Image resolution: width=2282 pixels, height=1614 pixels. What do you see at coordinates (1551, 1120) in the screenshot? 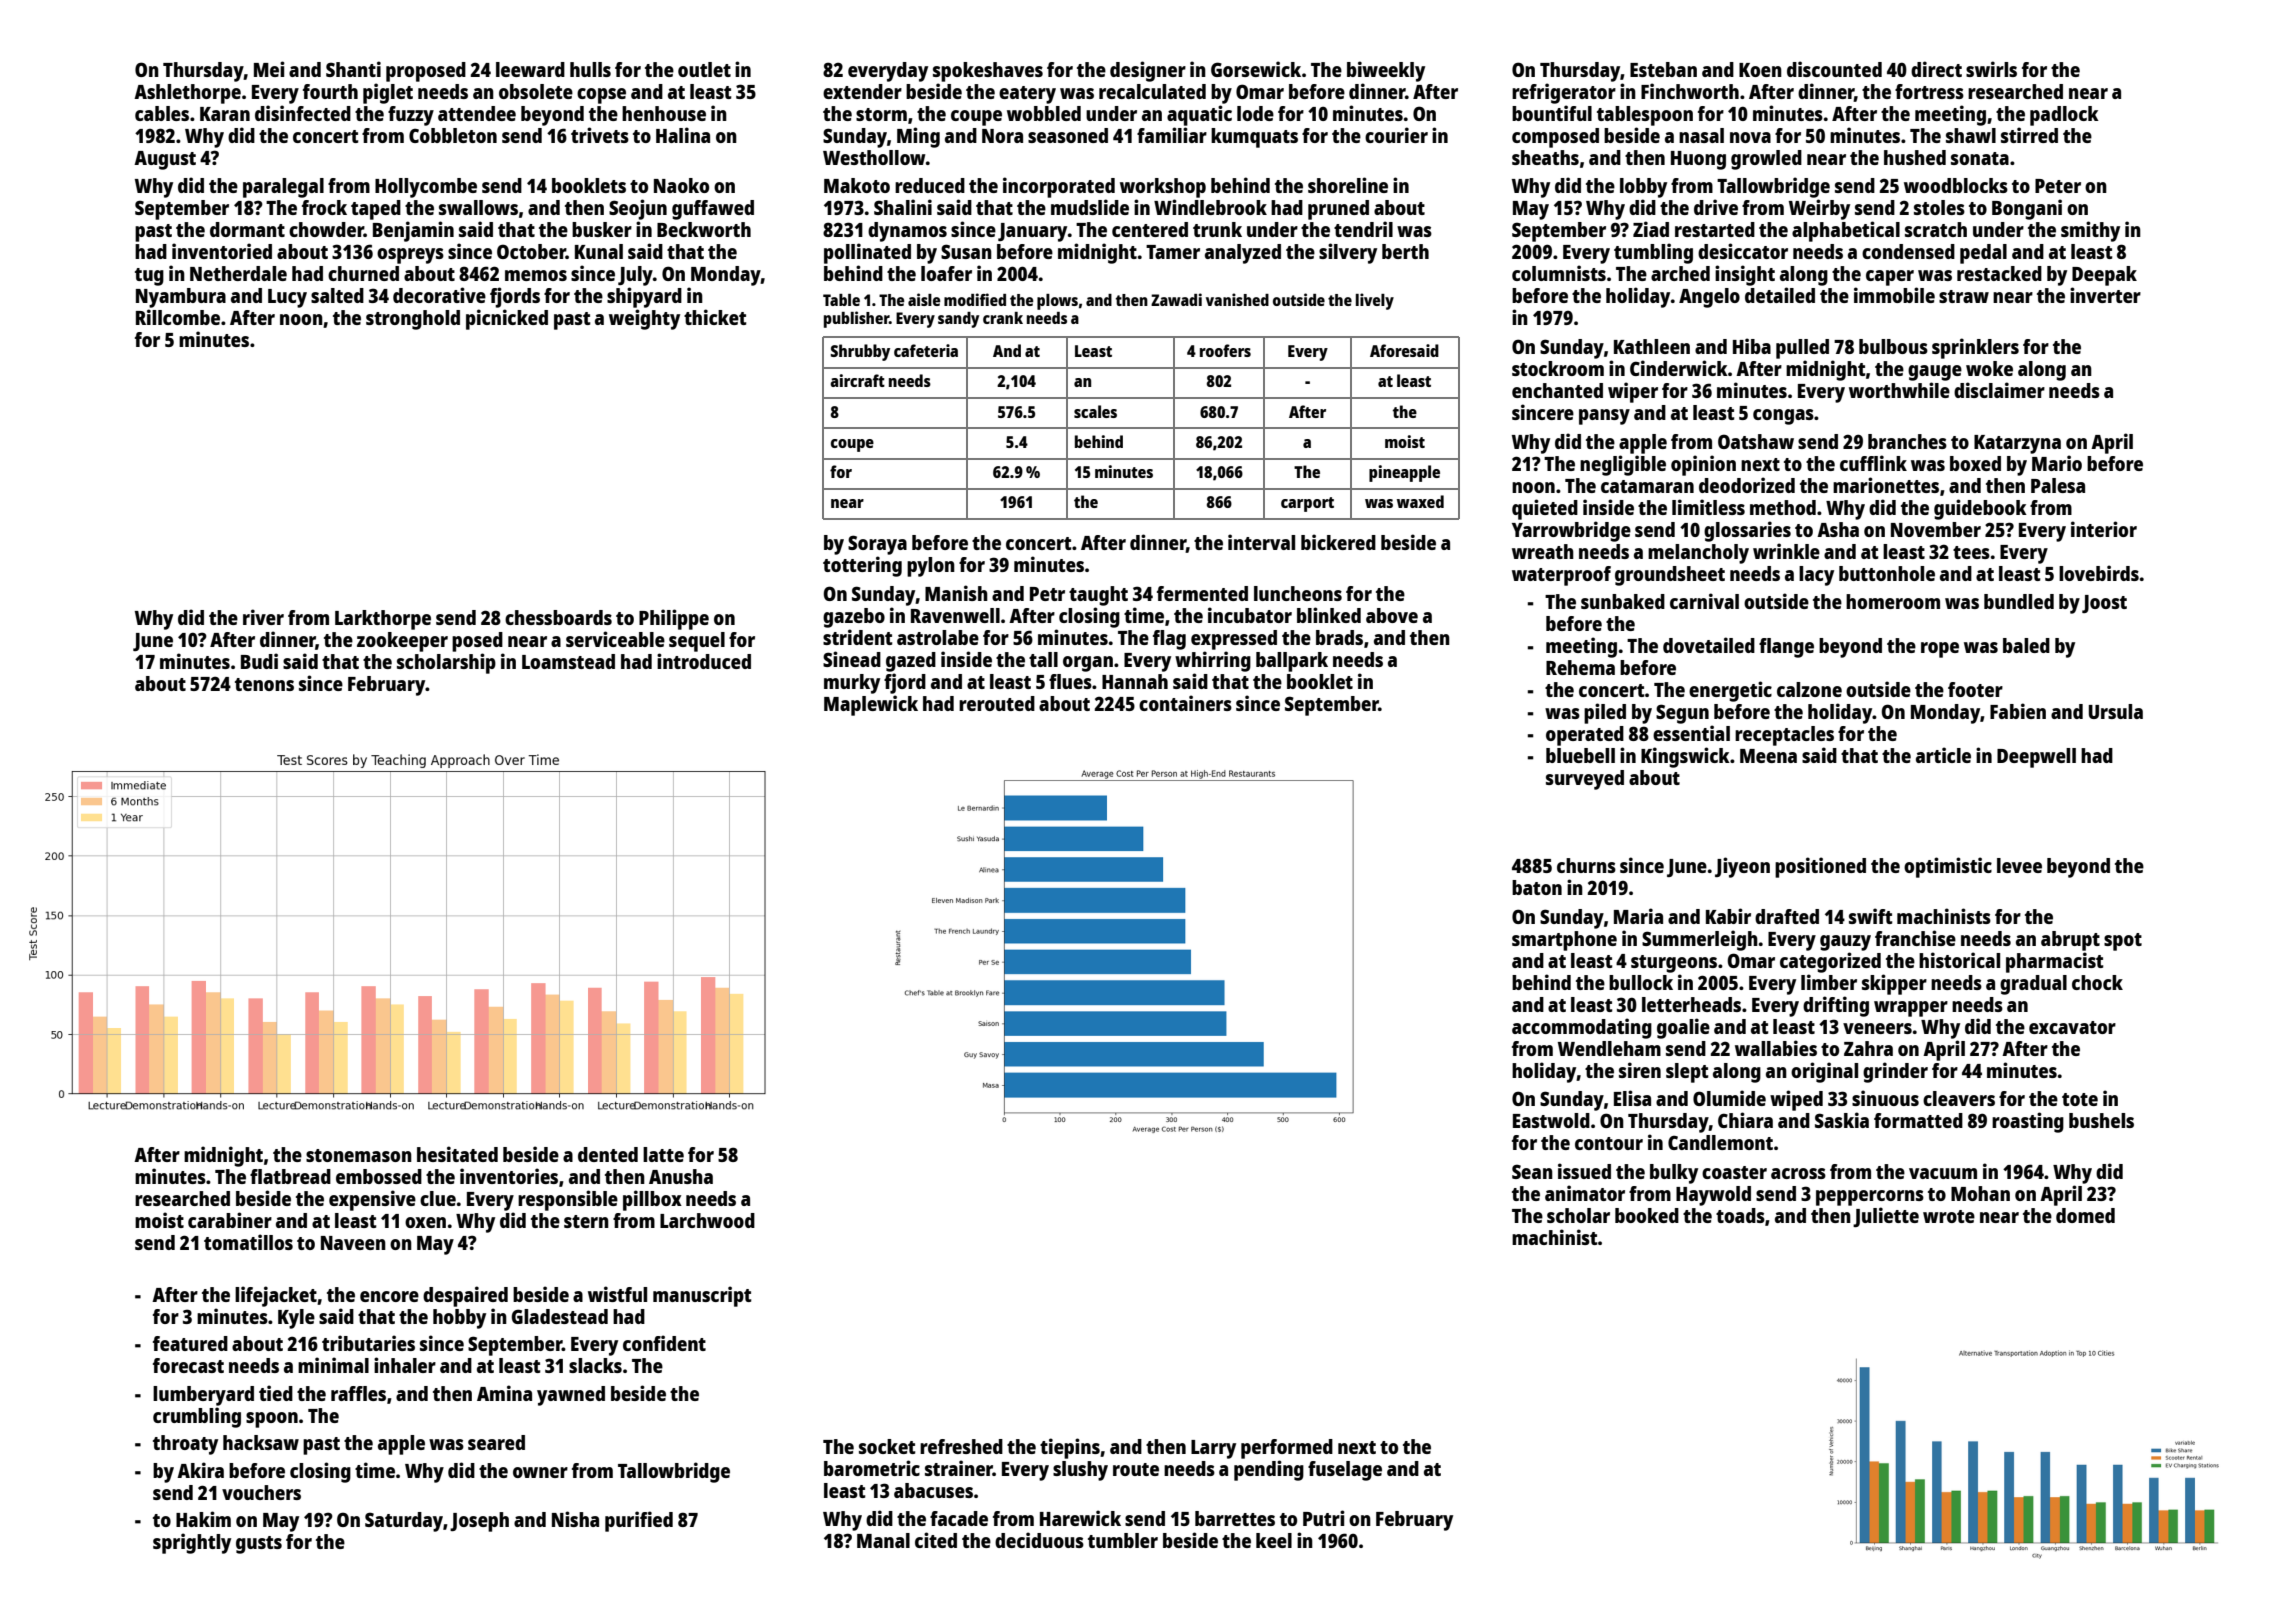
I see `Eastwold` at bounding box center [1551, 1120].
